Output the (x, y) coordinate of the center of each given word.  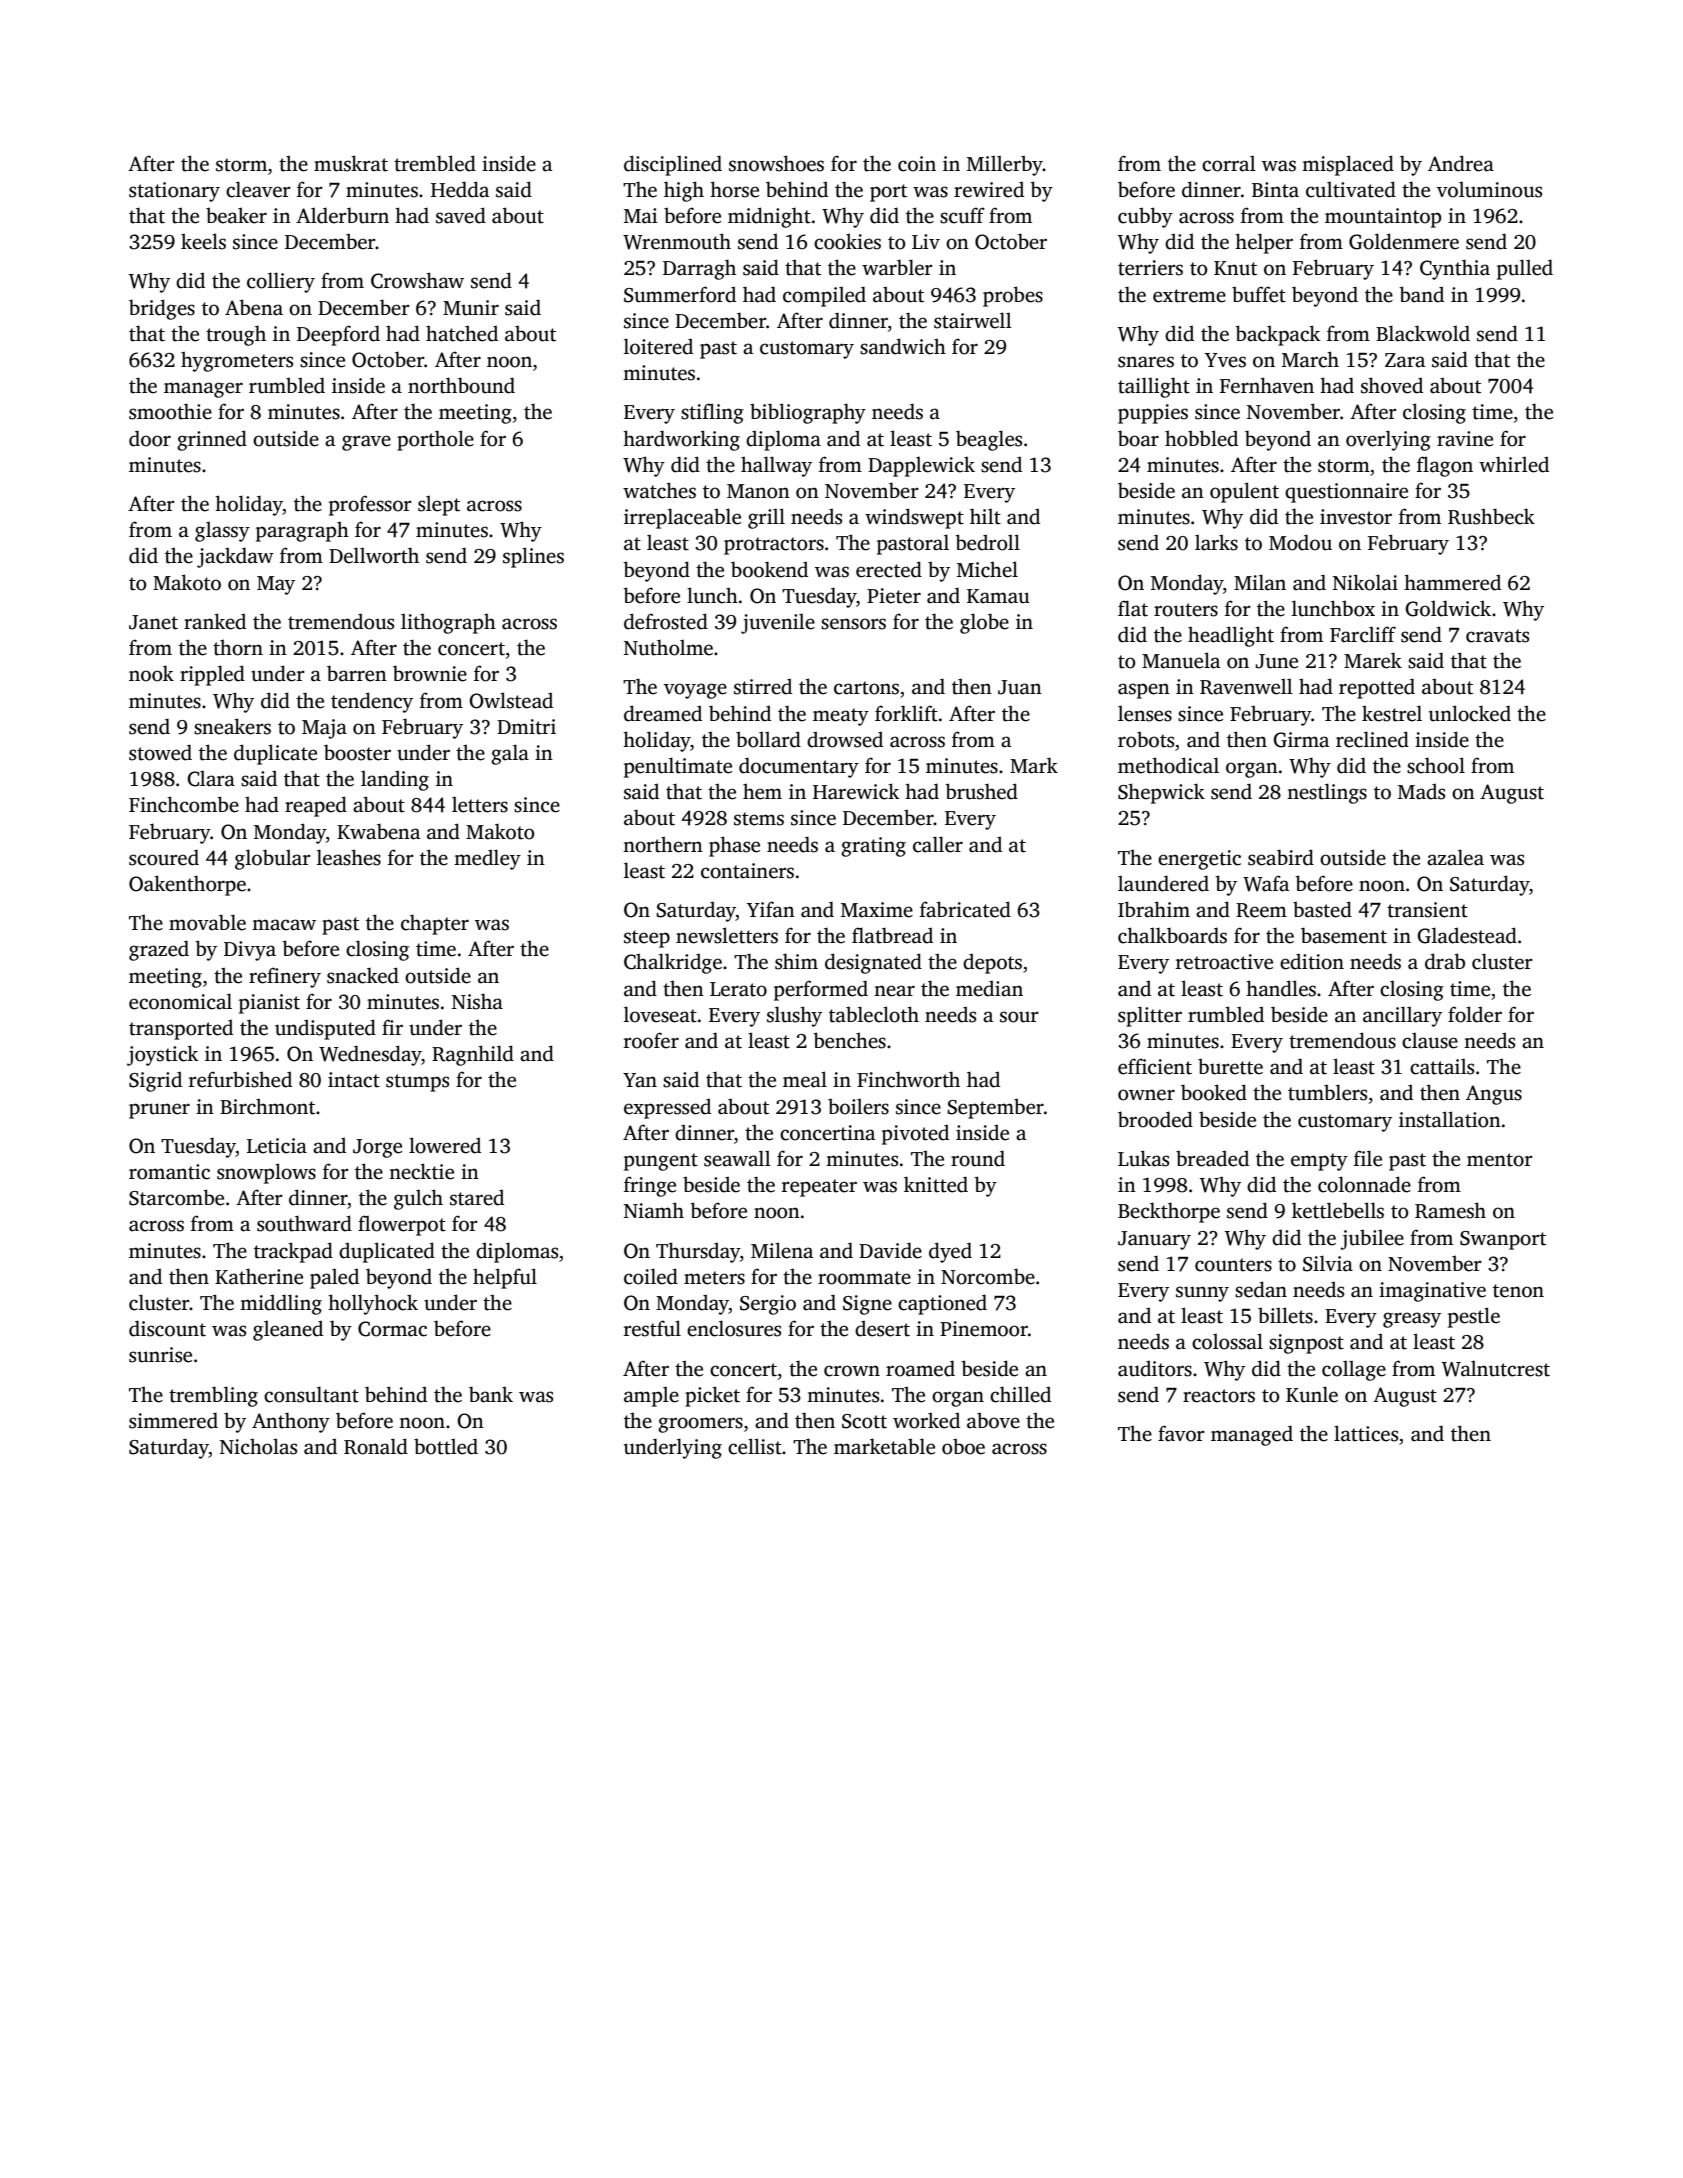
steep (647, 939)
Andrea (1461, 163)
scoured (164, 857)
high (684, 191)
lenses (1145, 714)
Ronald (376, 1446)
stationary (174, 192)
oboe (963, 1446)
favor (1181, 1433)
